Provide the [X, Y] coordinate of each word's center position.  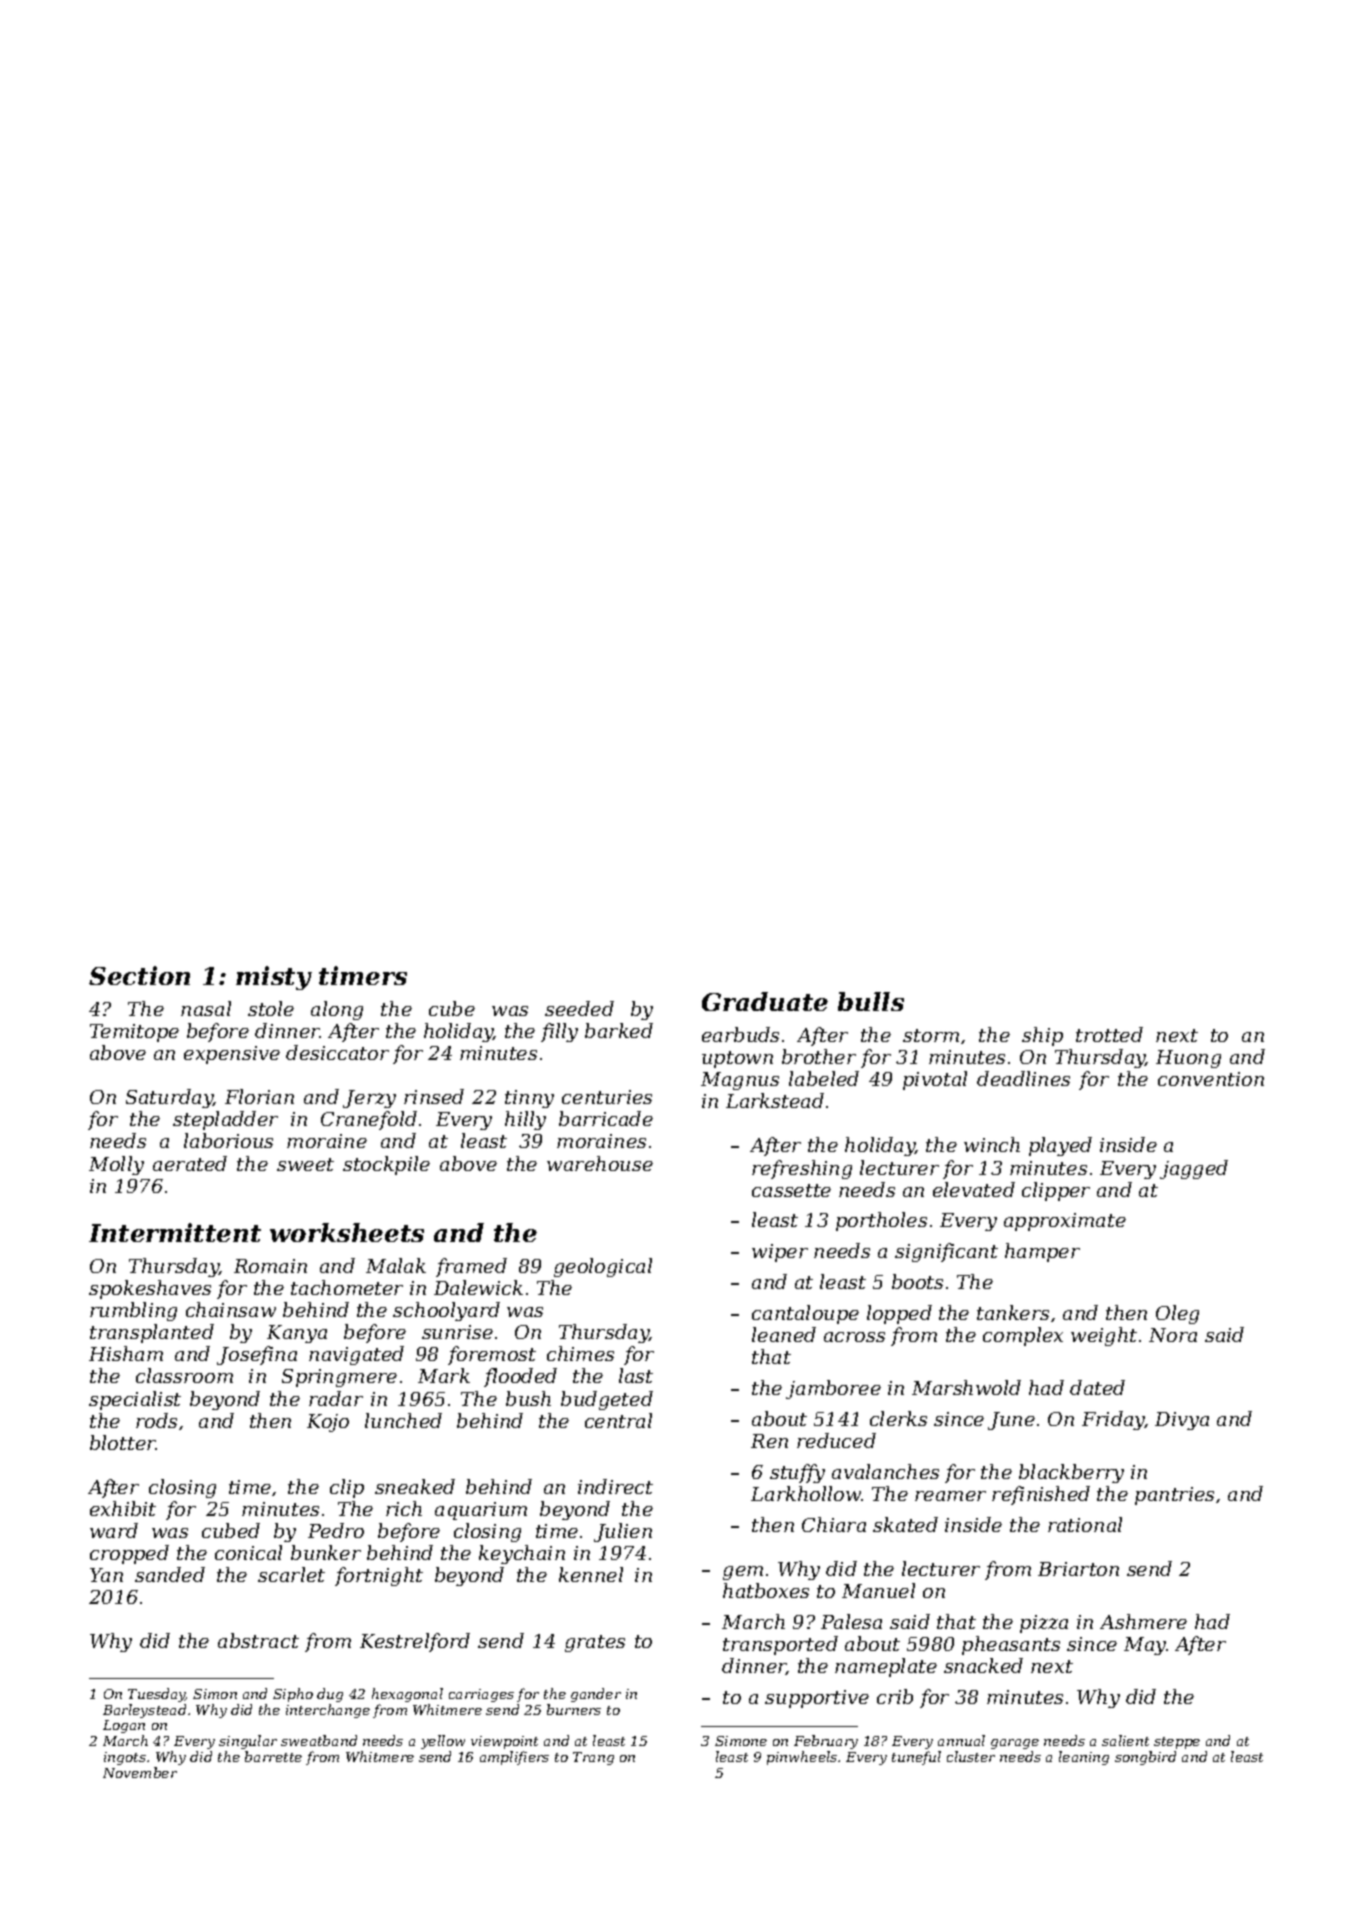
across [854, 1337]
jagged [1194, 1169]
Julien [623, 1532]
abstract [258, 1640]
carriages [481, 1695]
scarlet [291, 1574]
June [1011, 1421]
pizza [1044, 1624]
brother [819, 1056]
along [337, 1010]
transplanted [152, 1333]
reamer [950, 1496]
